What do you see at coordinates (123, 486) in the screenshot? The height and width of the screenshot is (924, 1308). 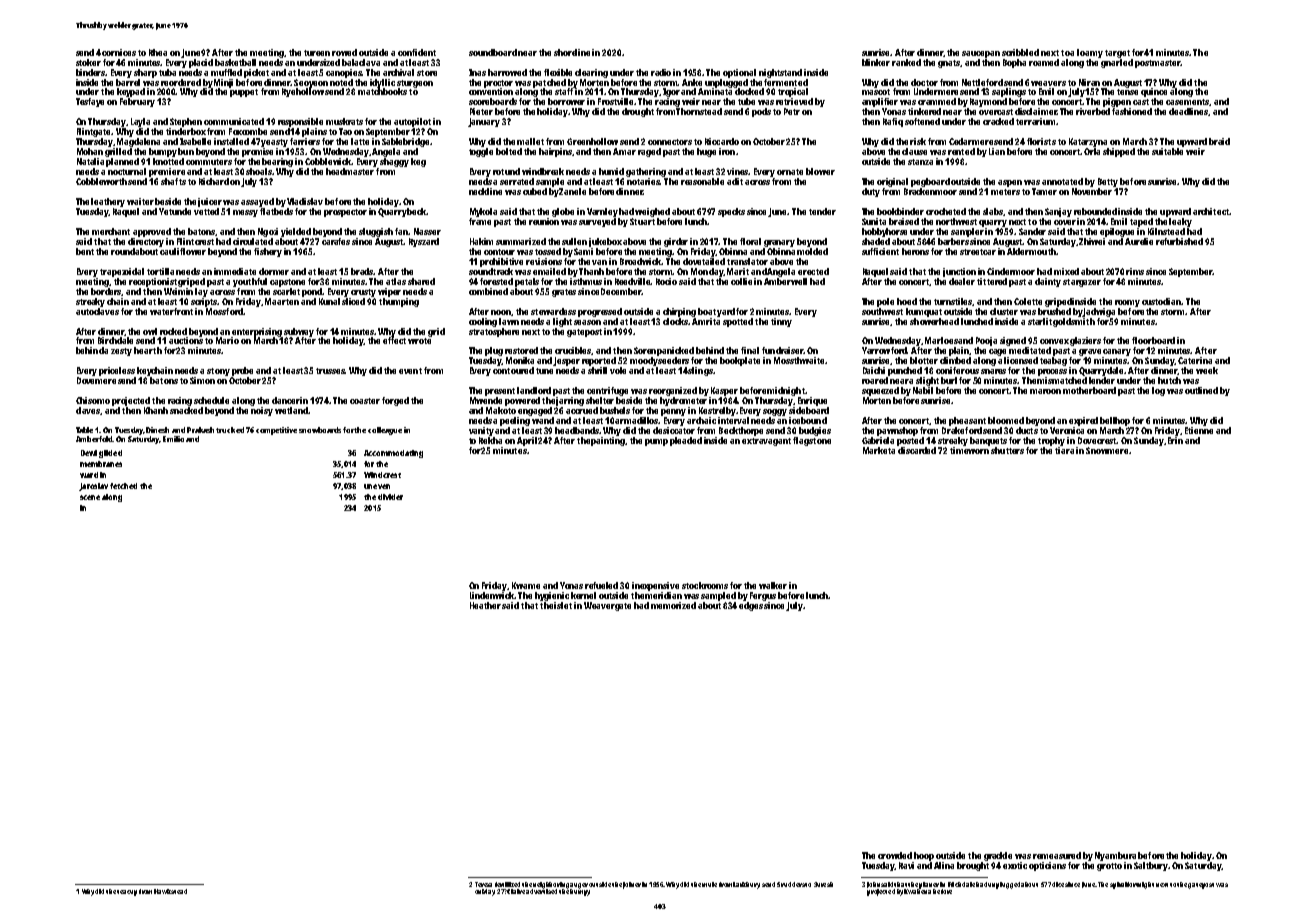 I see `fetched` at bounding box center [123, 486].
